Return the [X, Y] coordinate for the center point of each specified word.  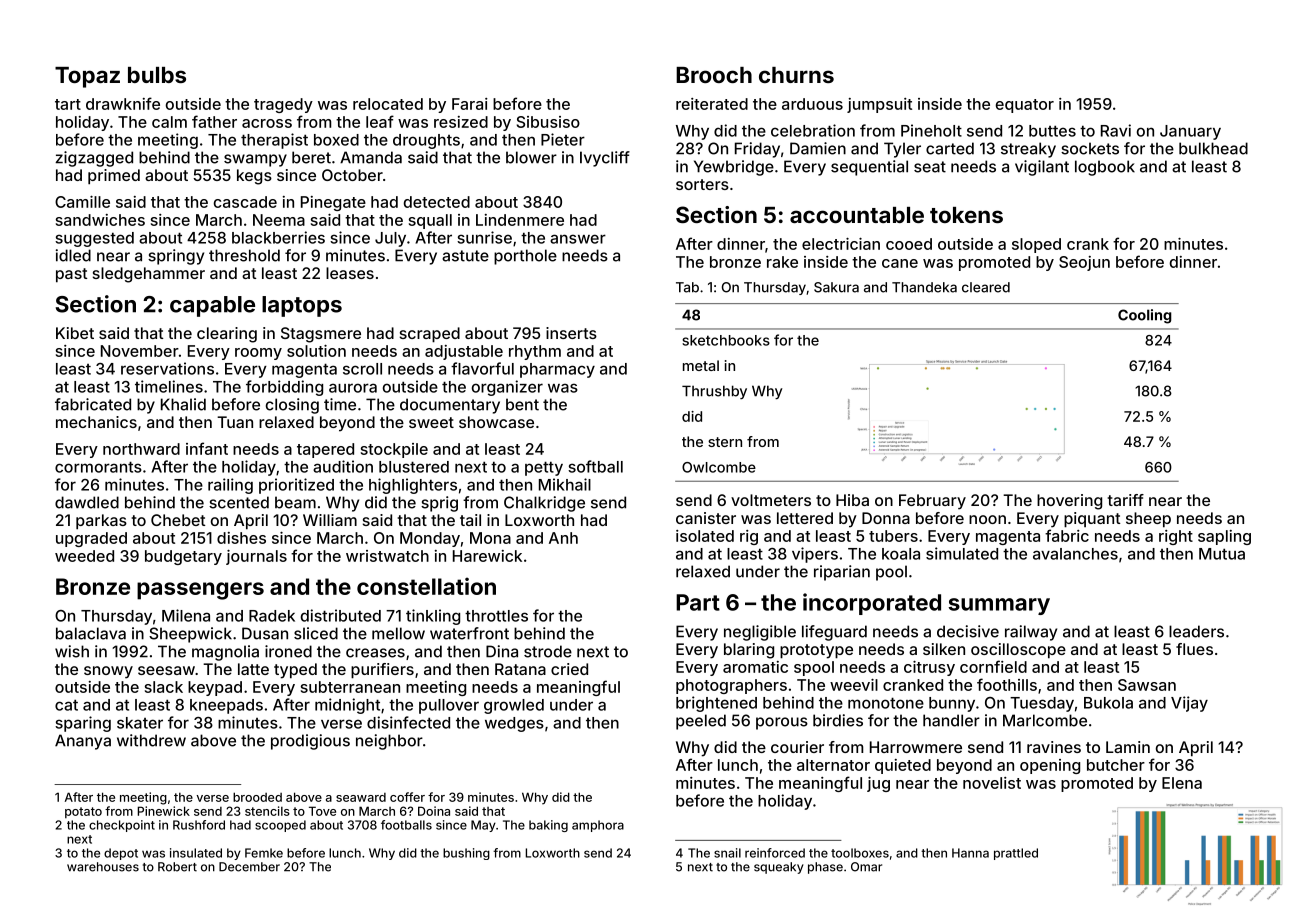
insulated [196, 853]
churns [796, 75]
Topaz [87, 77]
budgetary [183, 557]
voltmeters [771, 500]
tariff [1126, 500]
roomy [258, 354]
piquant [1092, 520]
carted [950, 148]
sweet [431, 422]
